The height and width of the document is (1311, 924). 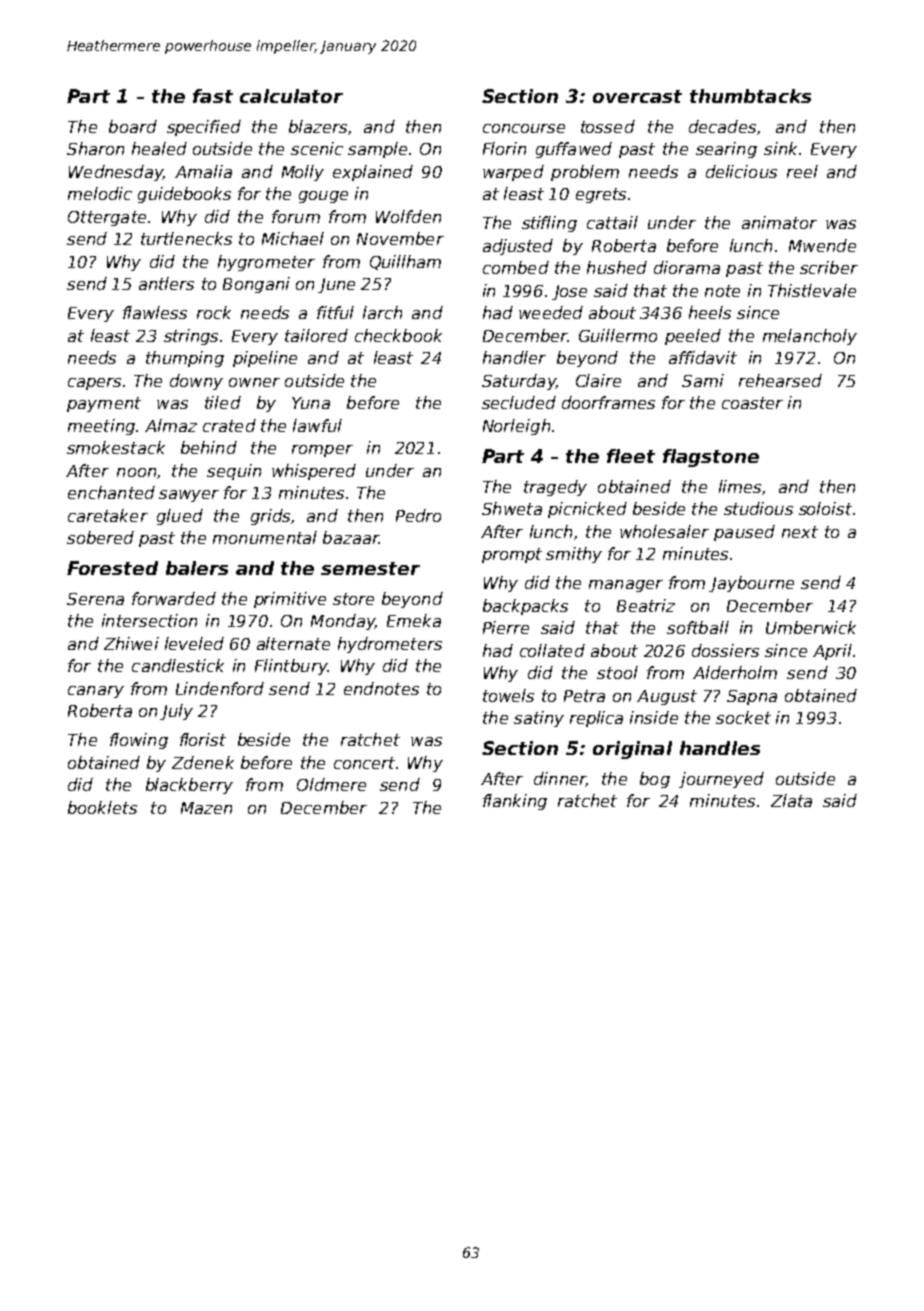 What do you see at coordinates (335, 312) in the document?
I see `fitful` at bounding box center [335, 312].
